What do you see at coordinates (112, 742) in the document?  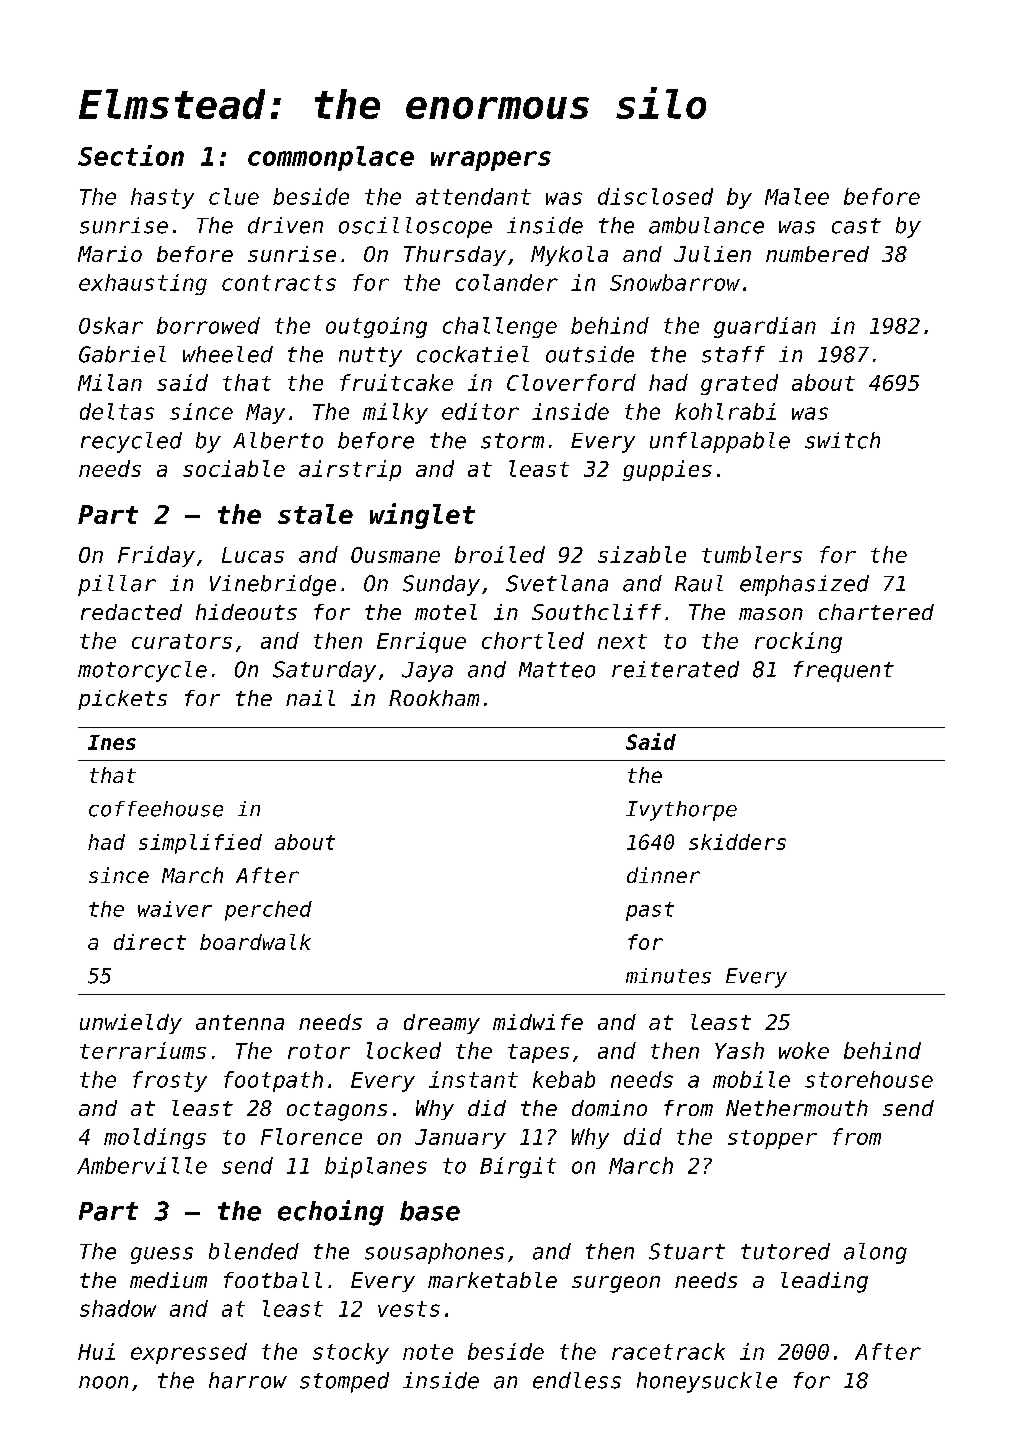 I see `Ines` at bounding box center [112, 742].
